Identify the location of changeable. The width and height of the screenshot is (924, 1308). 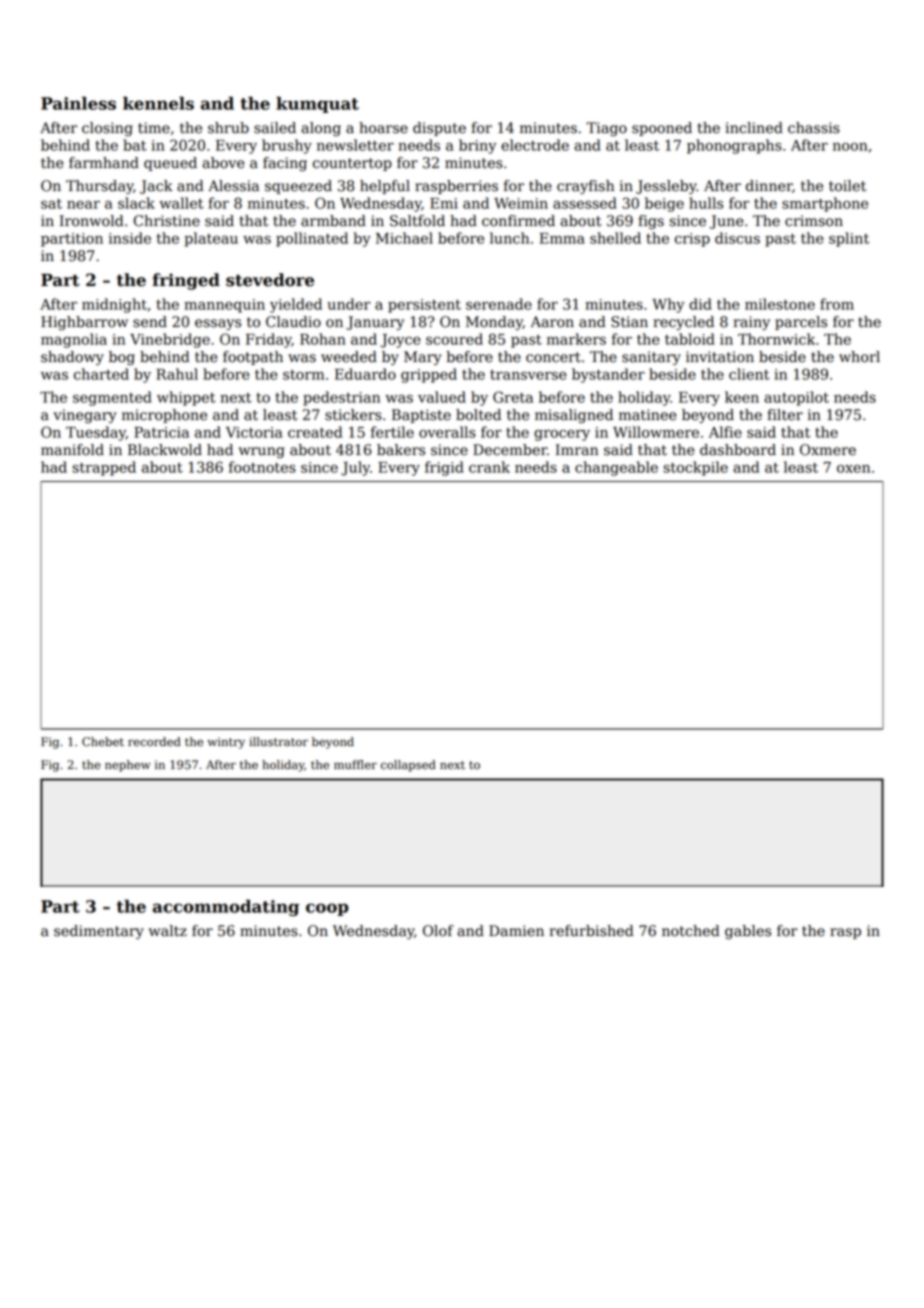
(616, 468).
